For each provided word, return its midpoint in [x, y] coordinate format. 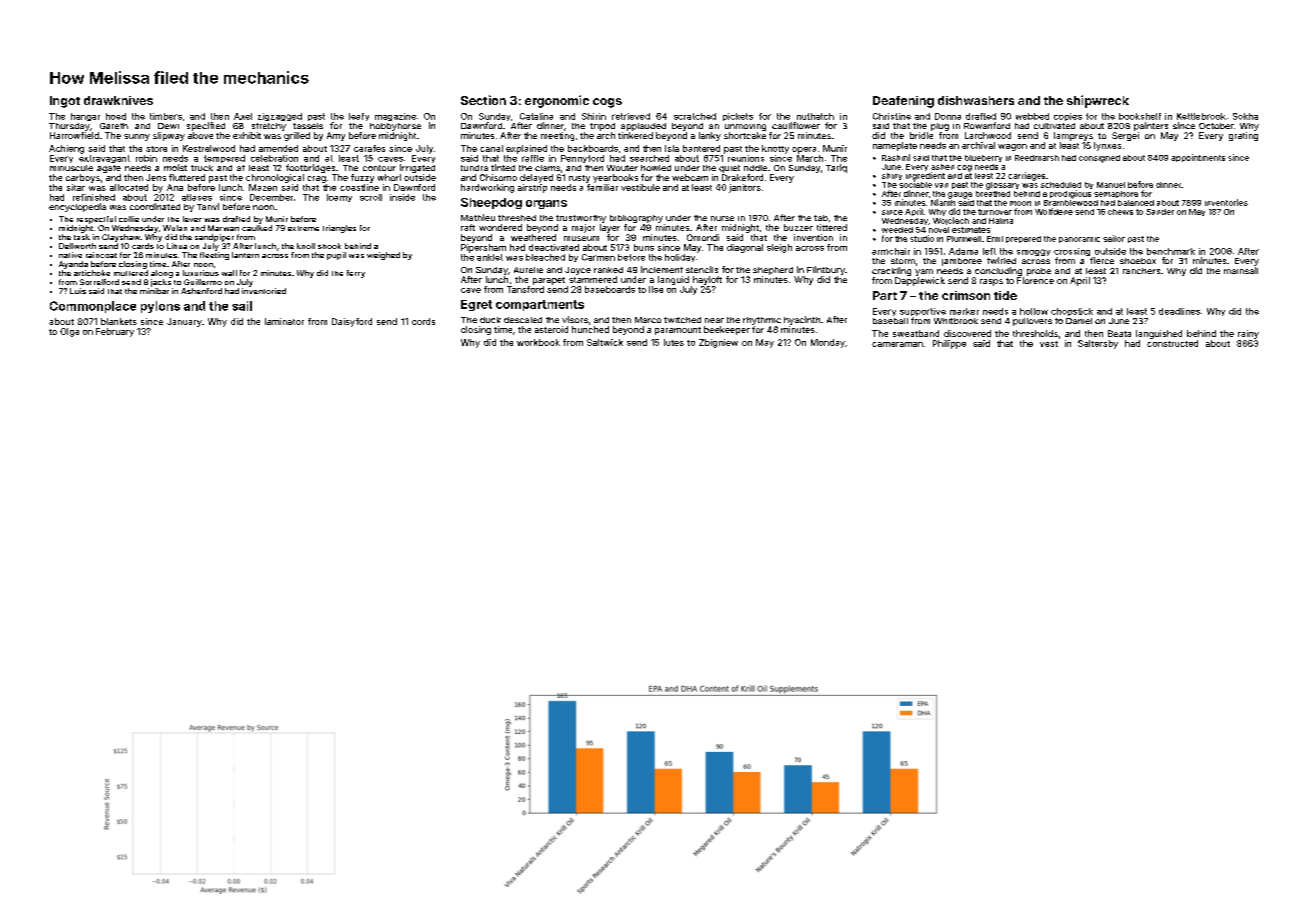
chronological [275, 178]
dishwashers [976, 100]
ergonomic [557, 101]
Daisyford [352, 322]
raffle [533, 158]
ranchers [1141, 271]
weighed [383, 256]
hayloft [707, 280]
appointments [1198, 158]
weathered [533, 237]
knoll [306, 246]
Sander [1160, 212]
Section [483, 100]
